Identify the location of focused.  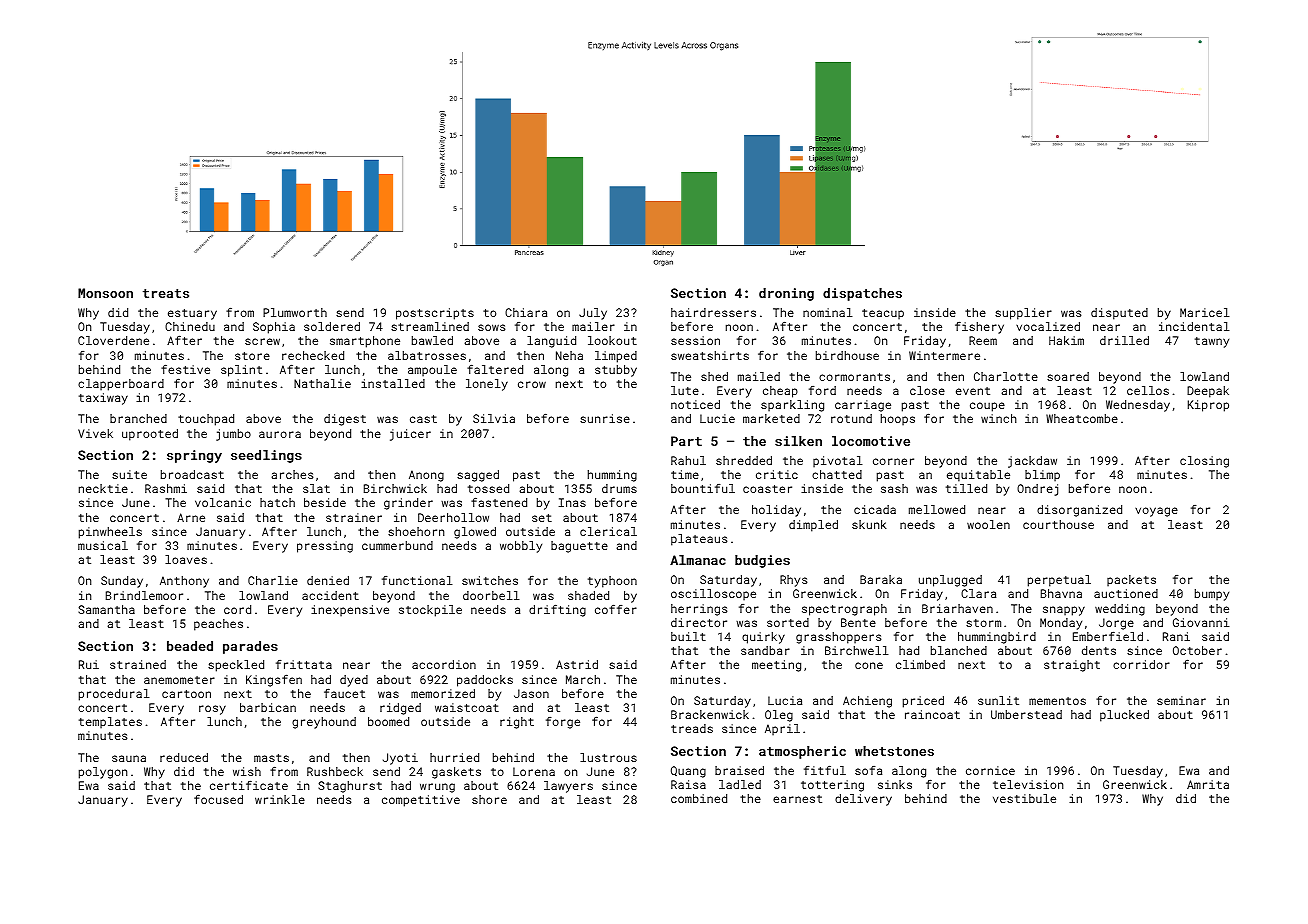
(218, 799).
